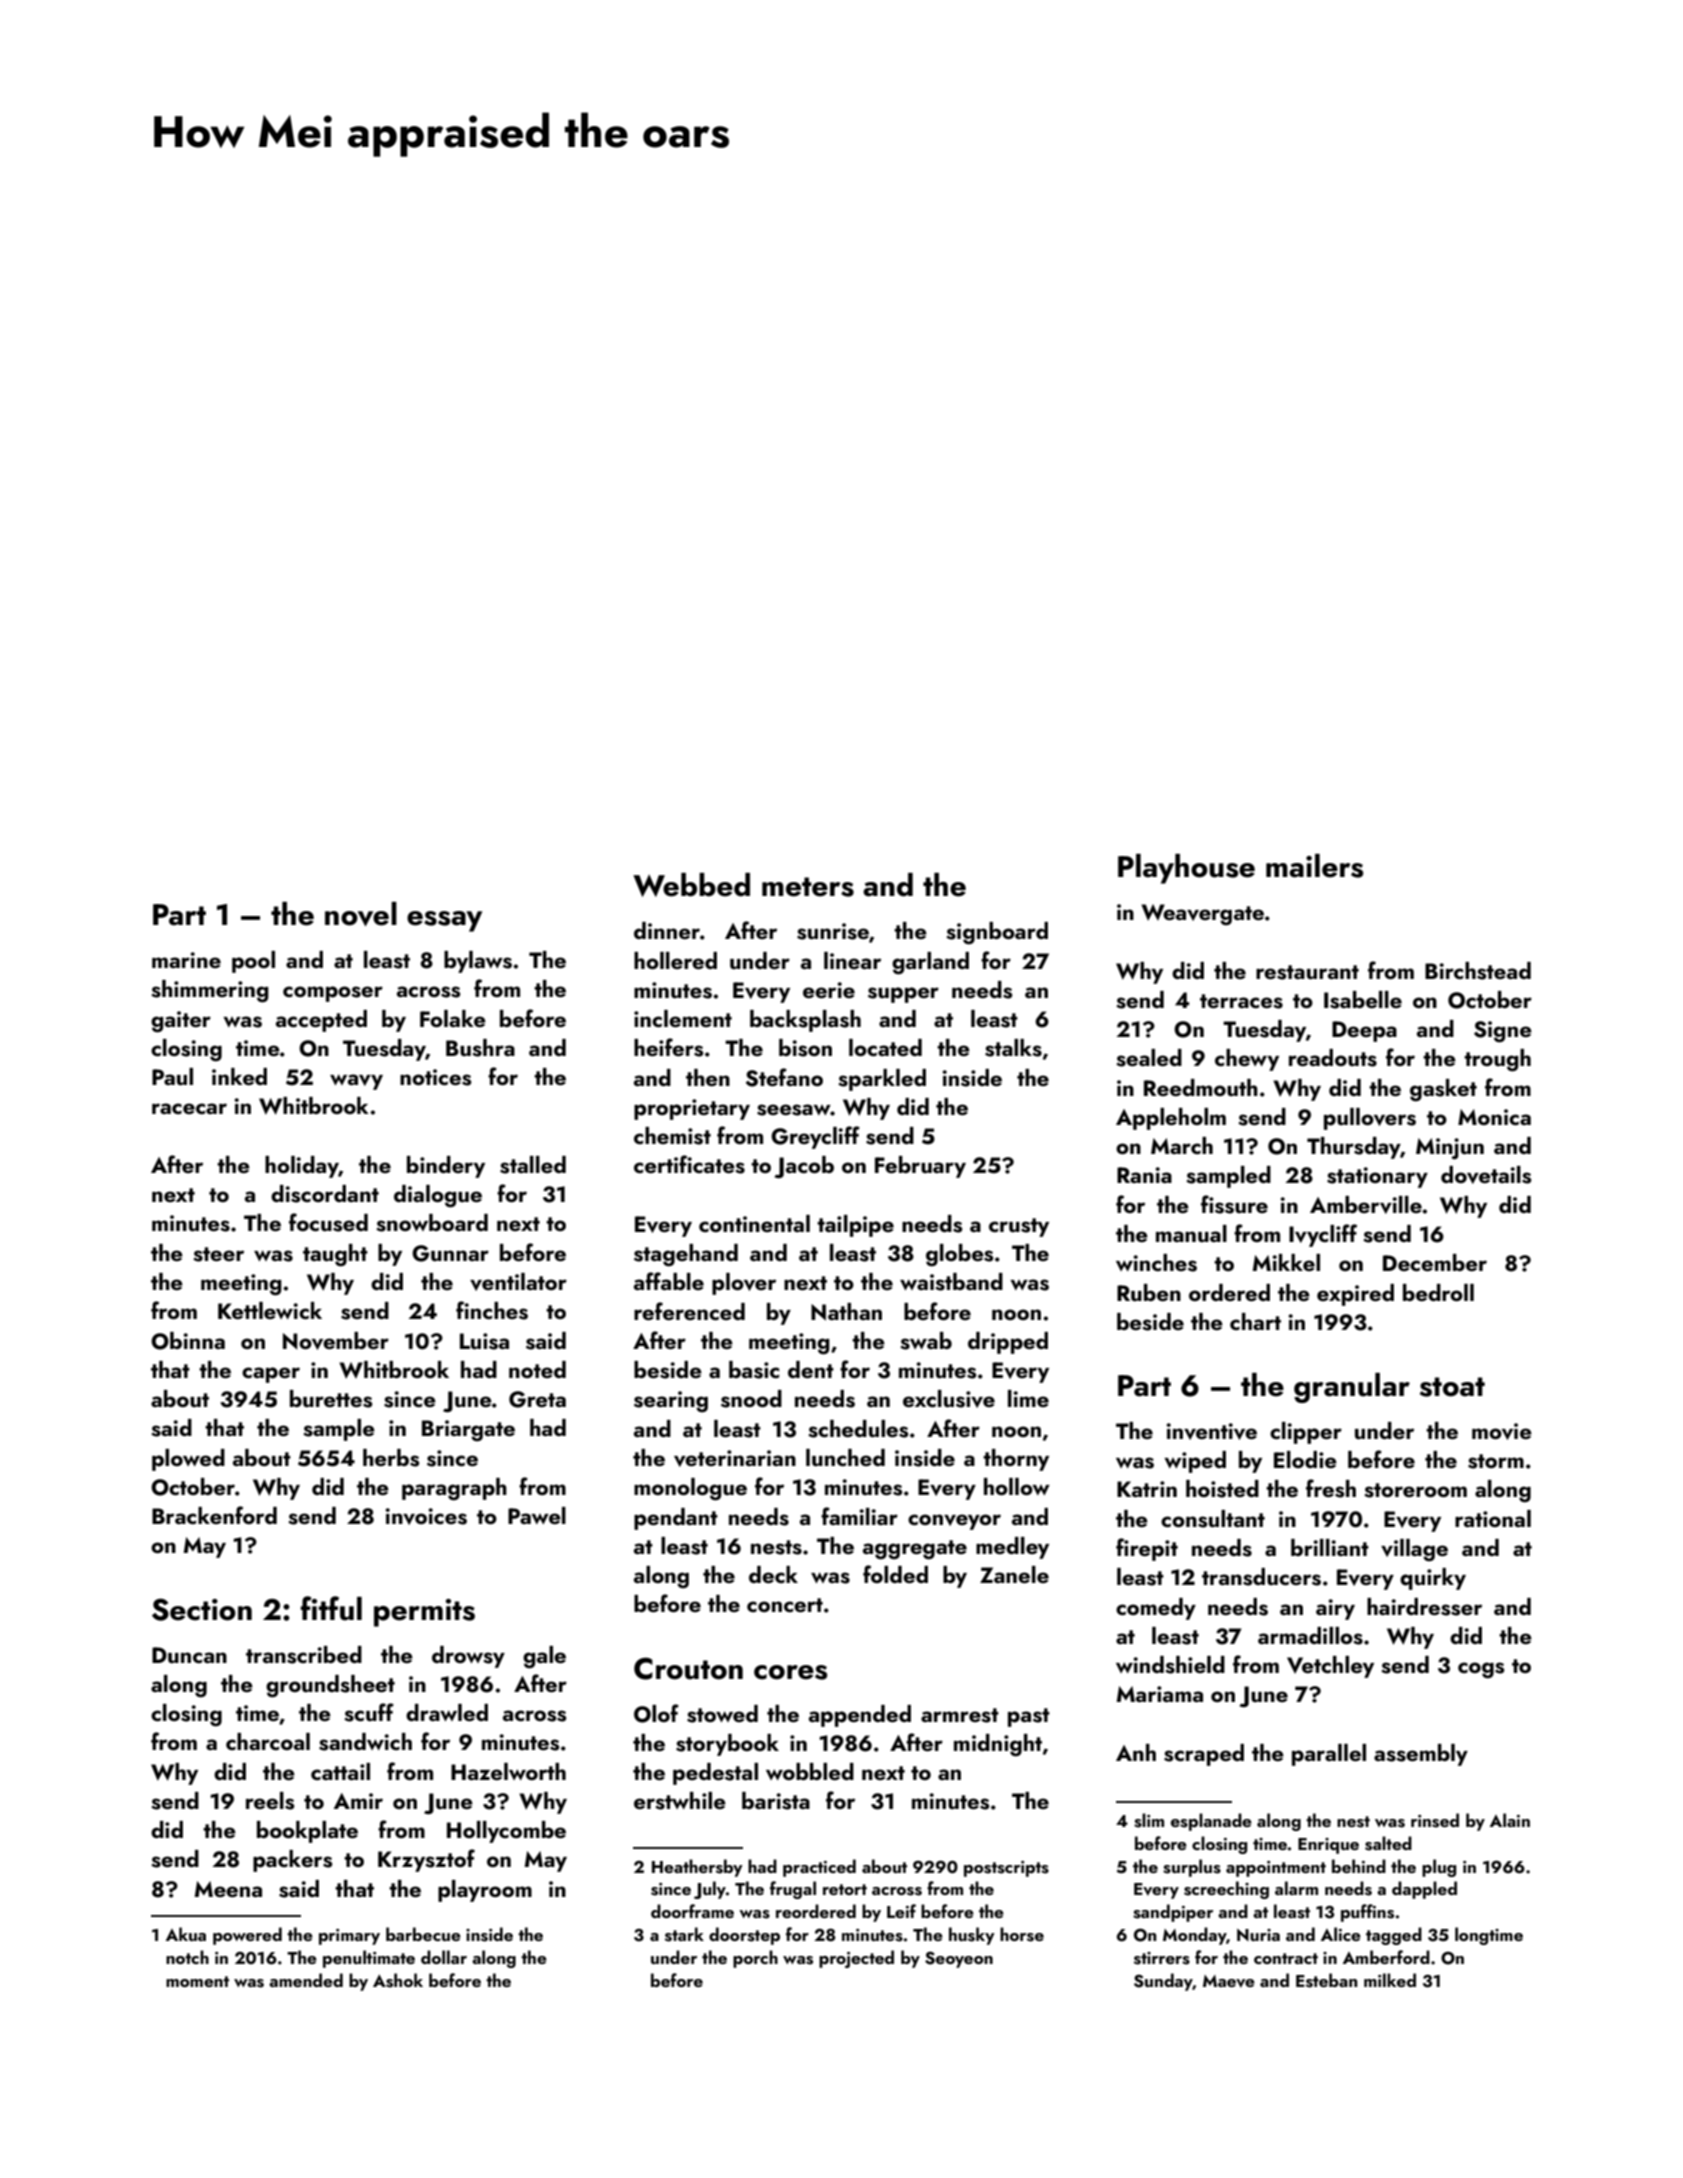 The width and height of the screenshot is (1683, 2178). I want to click on Ashok, so click(398, 1980).
